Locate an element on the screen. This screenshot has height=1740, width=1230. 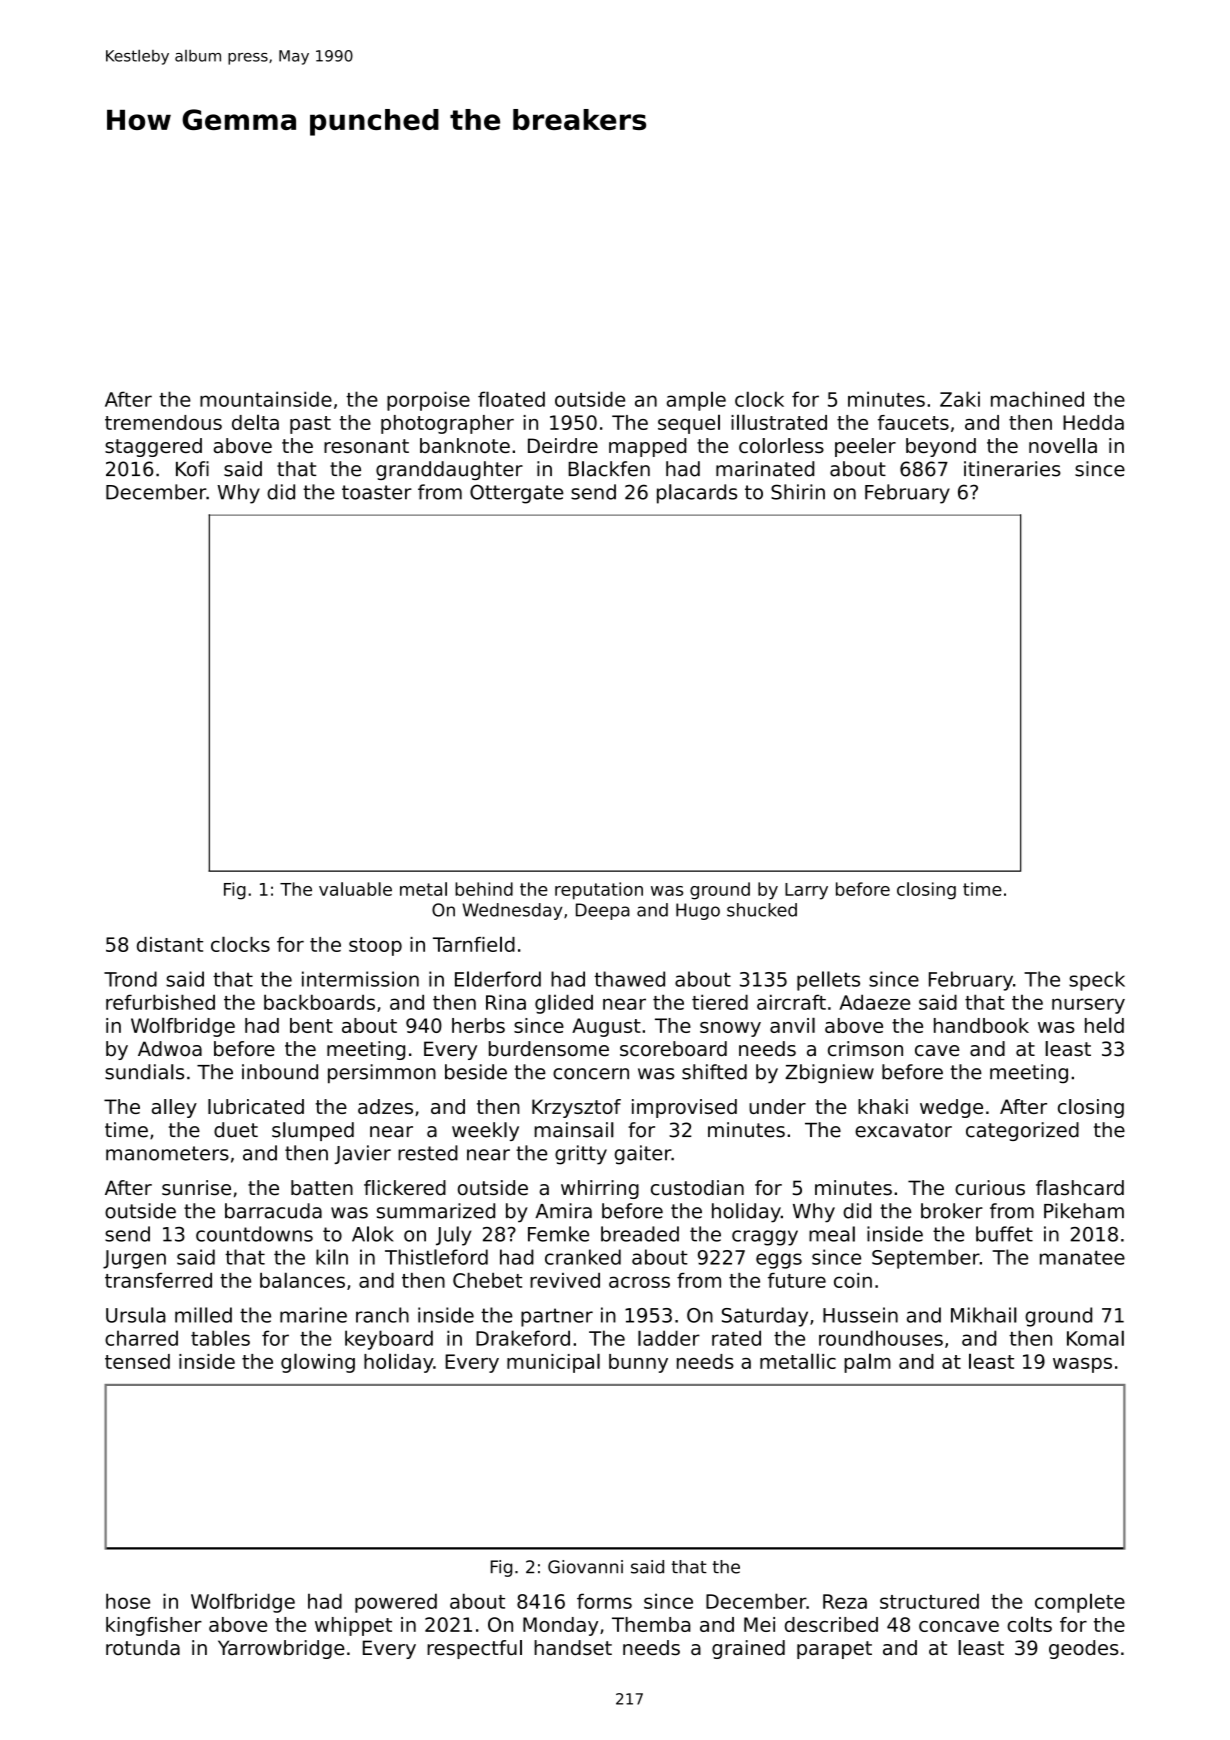
itineraries is located at coordinates (1012, 469).
